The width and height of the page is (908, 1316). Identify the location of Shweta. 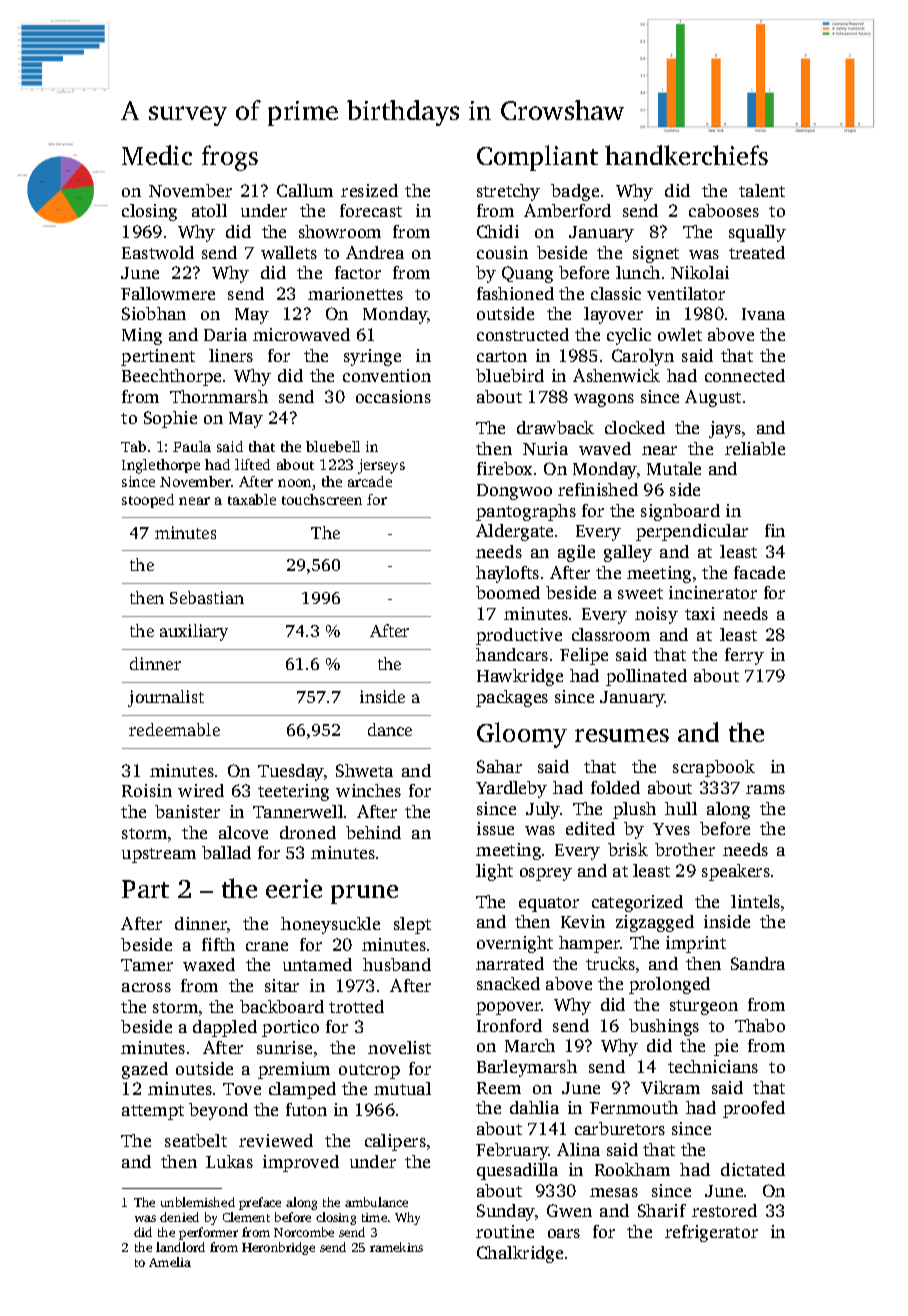
(364, 770).
